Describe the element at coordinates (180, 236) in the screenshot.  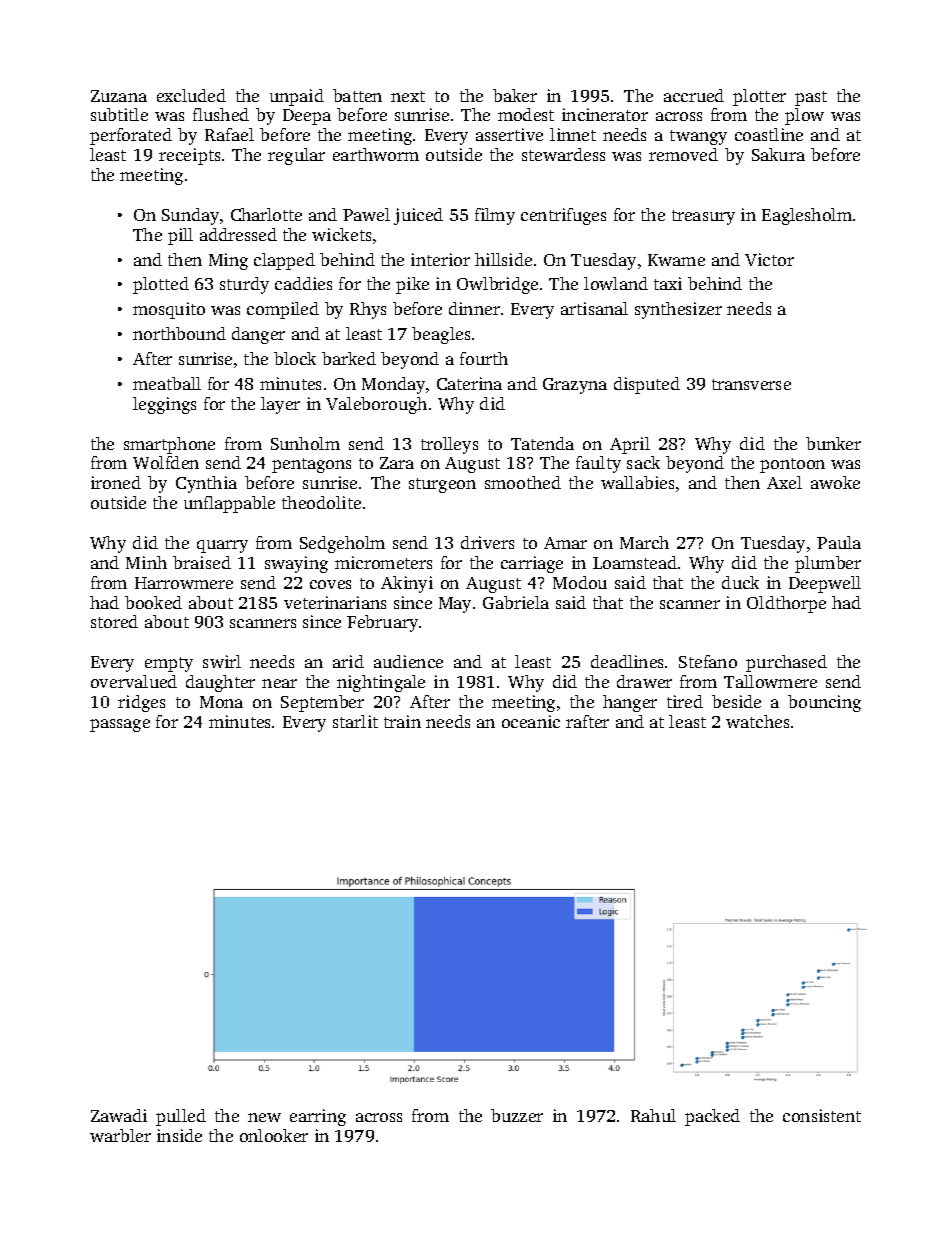
I see `pill` at that location.
